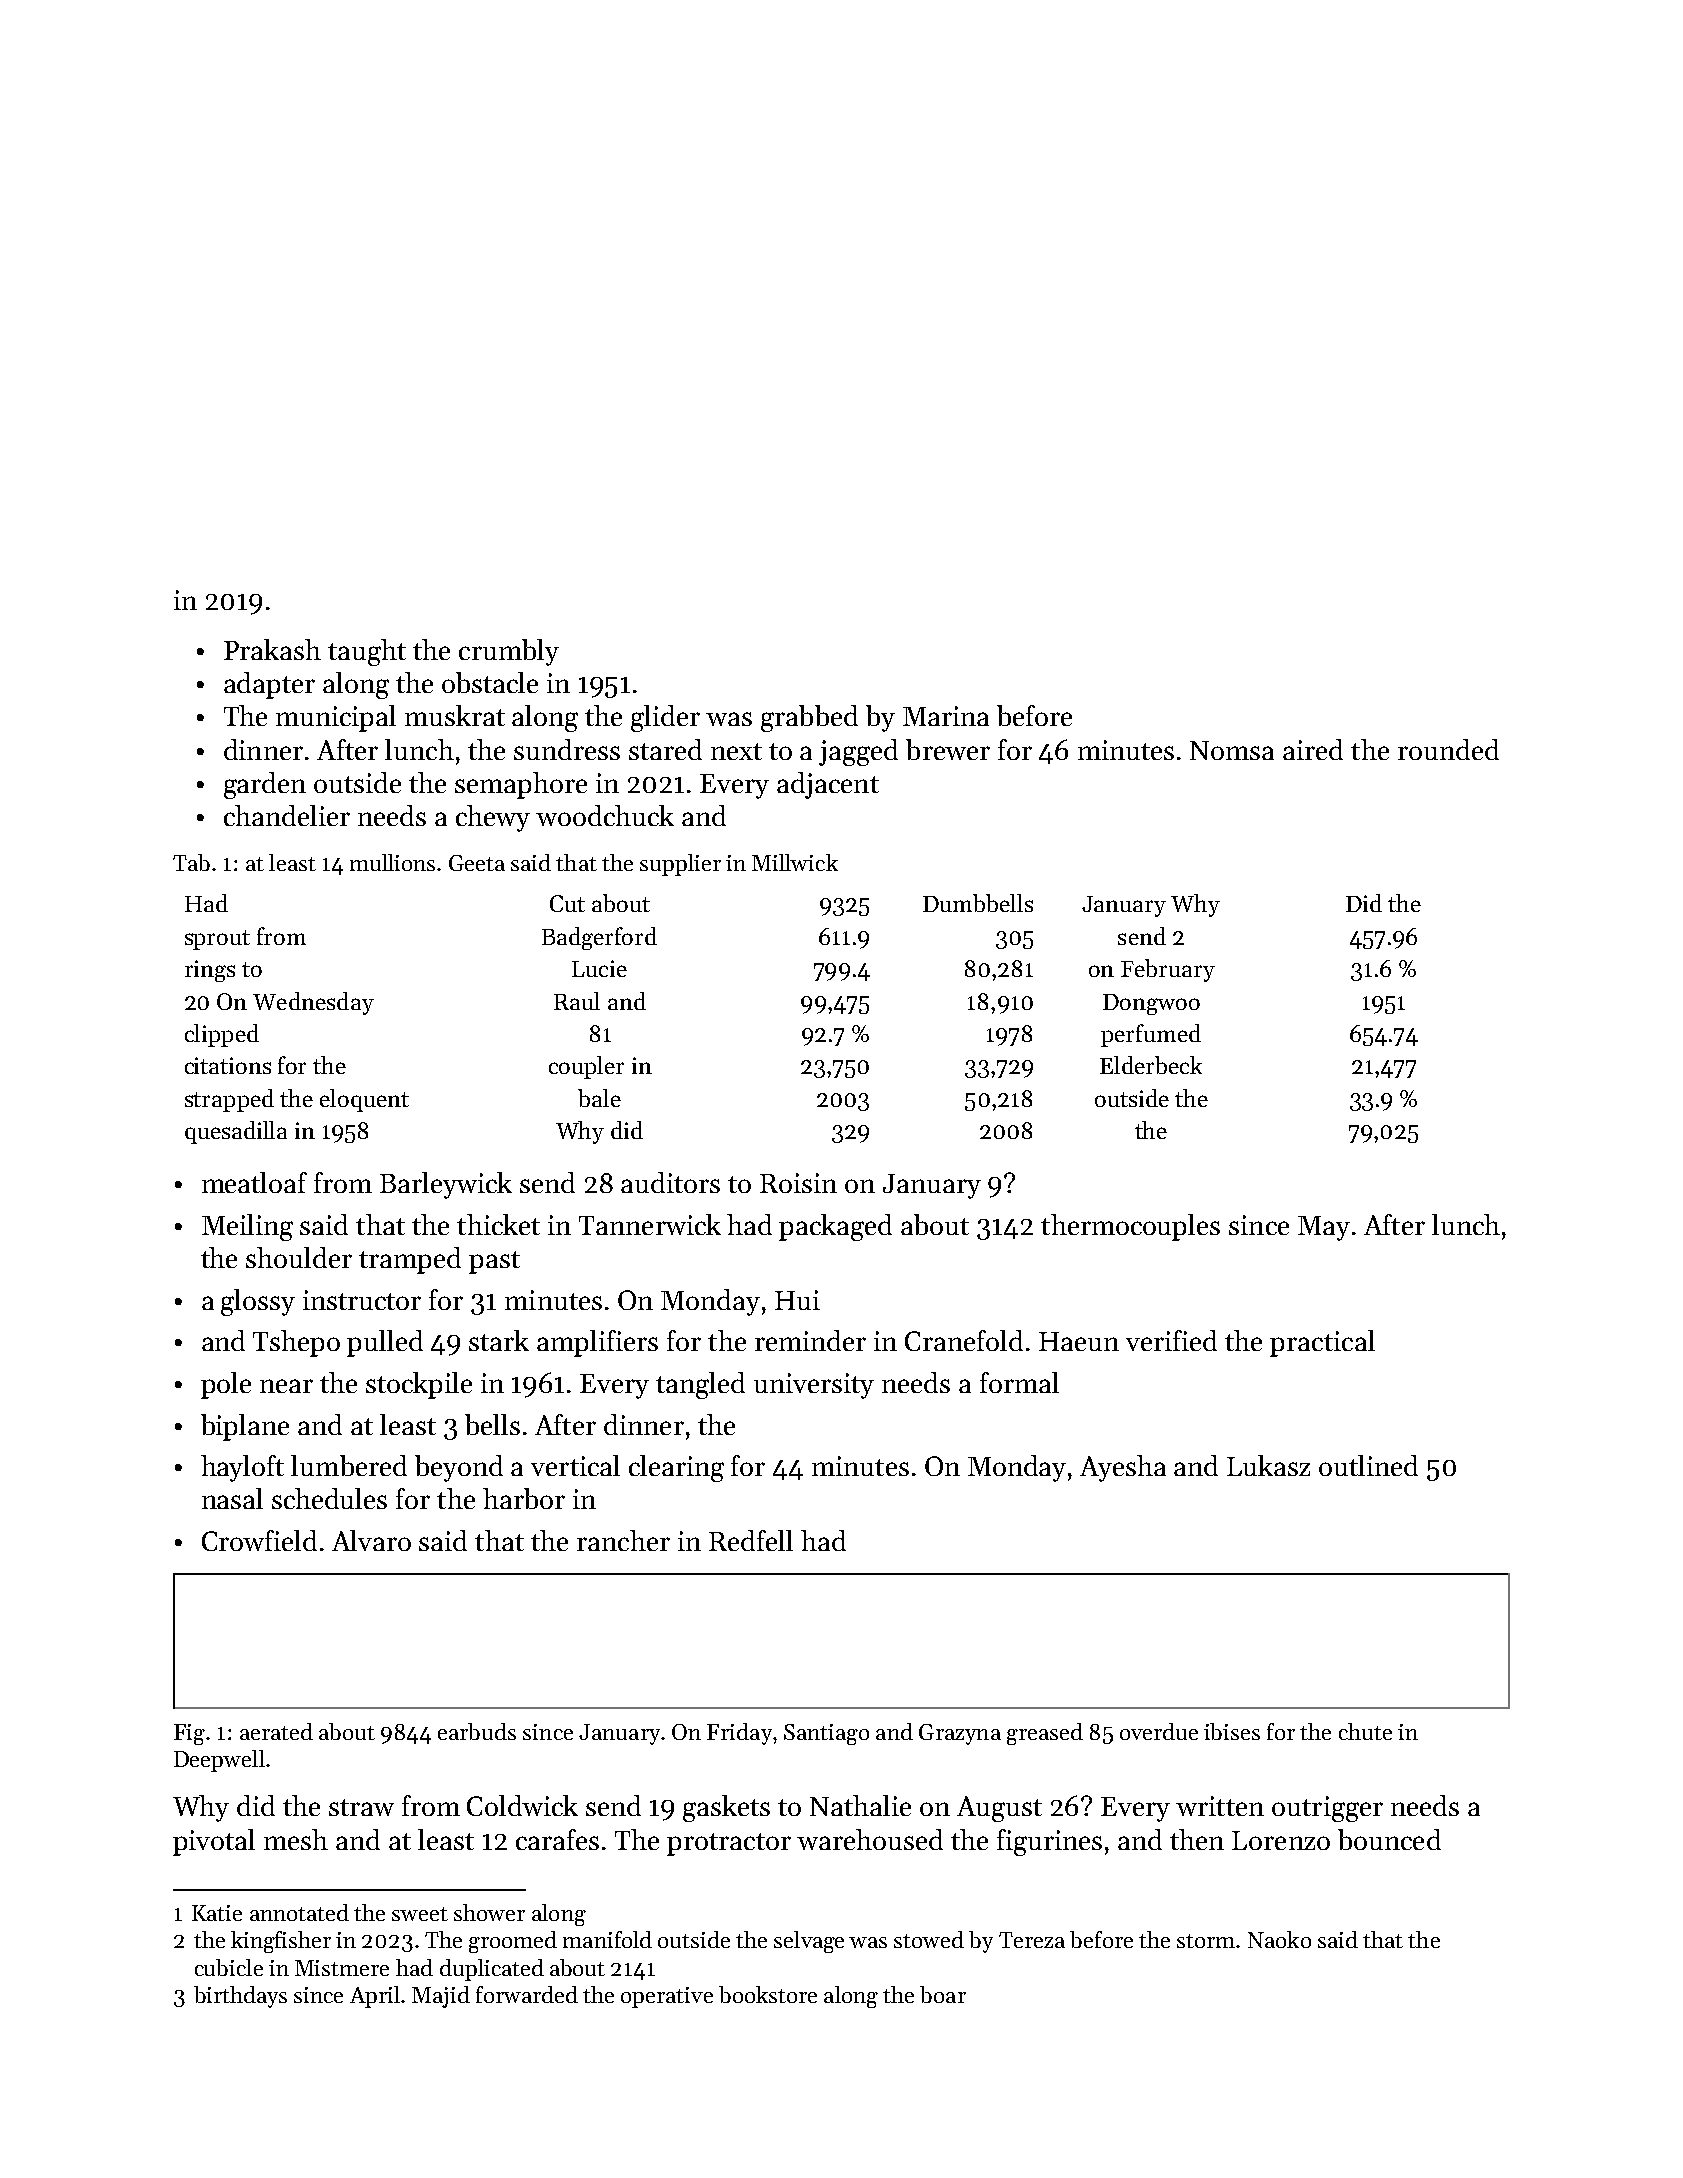 This page has height=2178, width=1683. I want to click on operative, so click(667, 1997).
